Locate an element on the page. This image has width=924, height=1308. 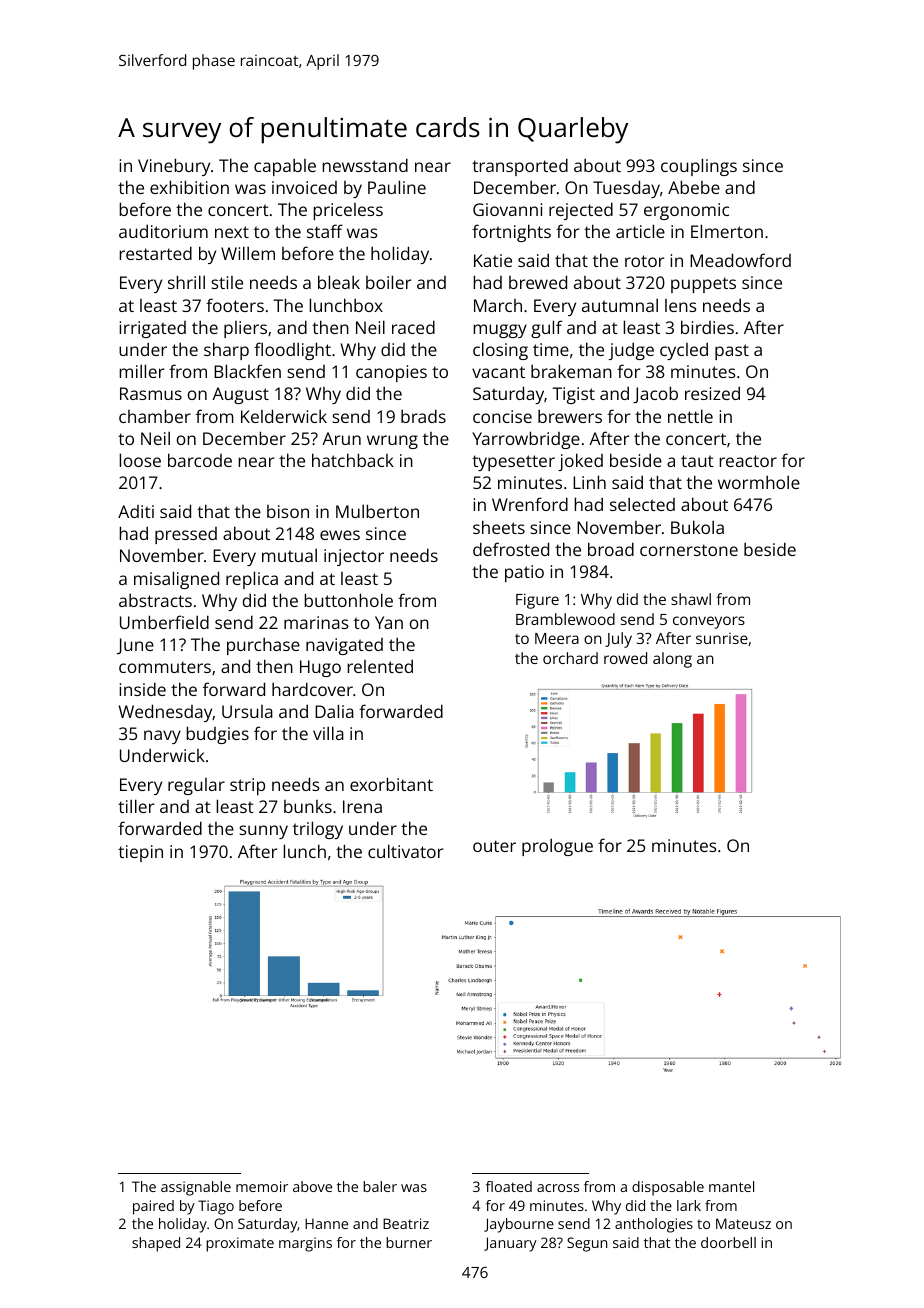
brewers is located at coordinates (570, 416).
